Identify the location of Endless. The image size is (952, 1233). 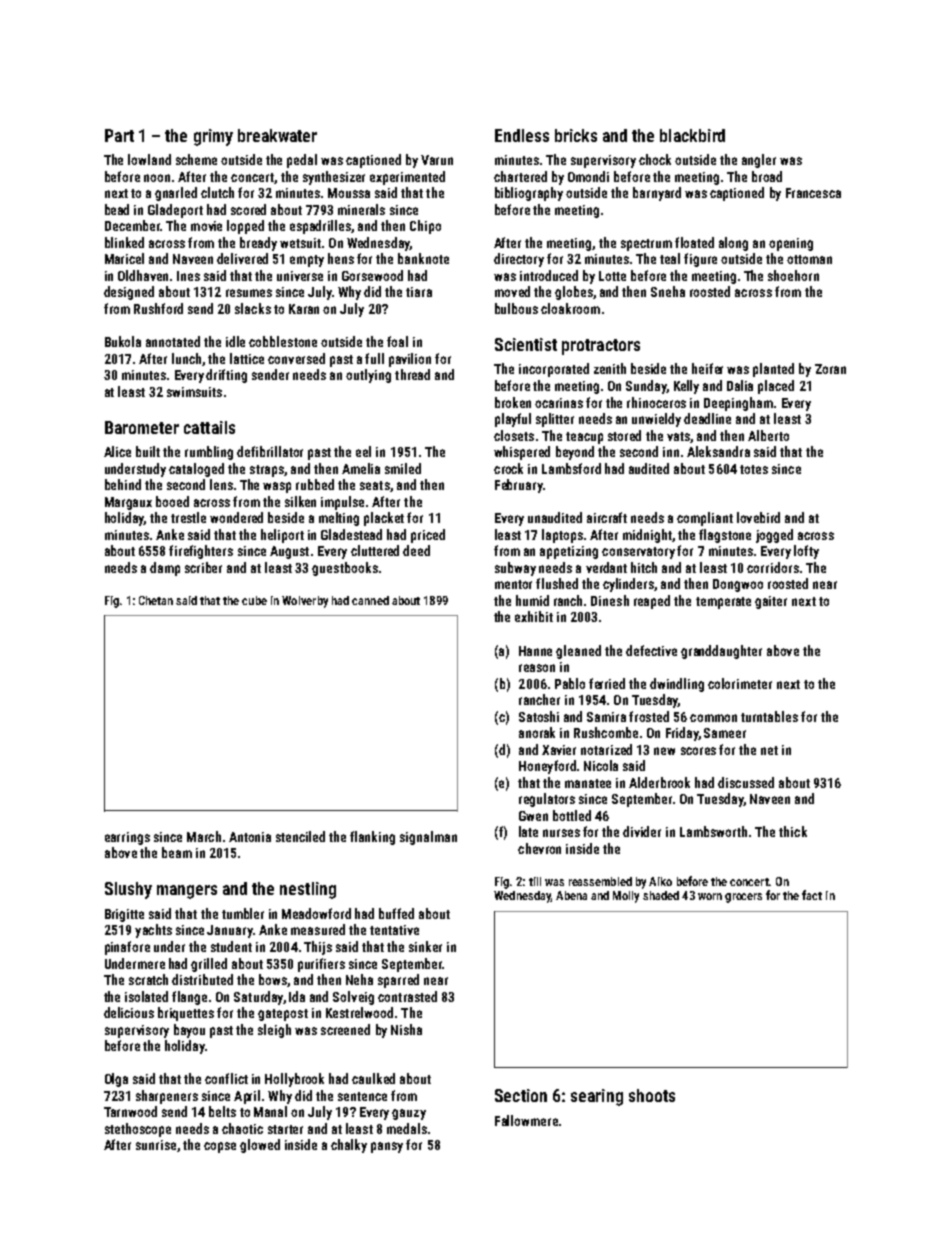
(522, 135).
